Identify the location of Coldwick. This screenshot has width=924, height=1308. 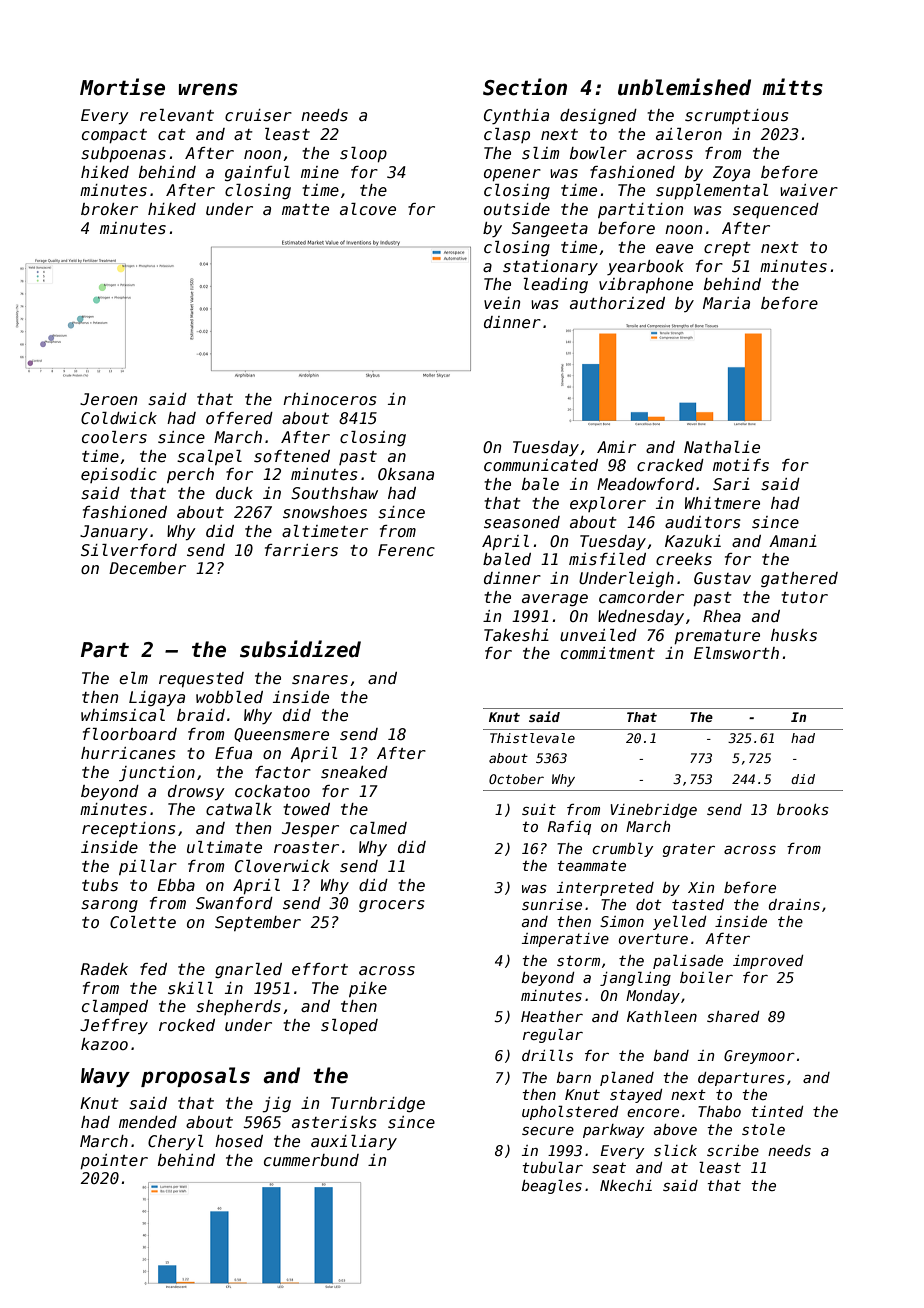
(119, 418).
